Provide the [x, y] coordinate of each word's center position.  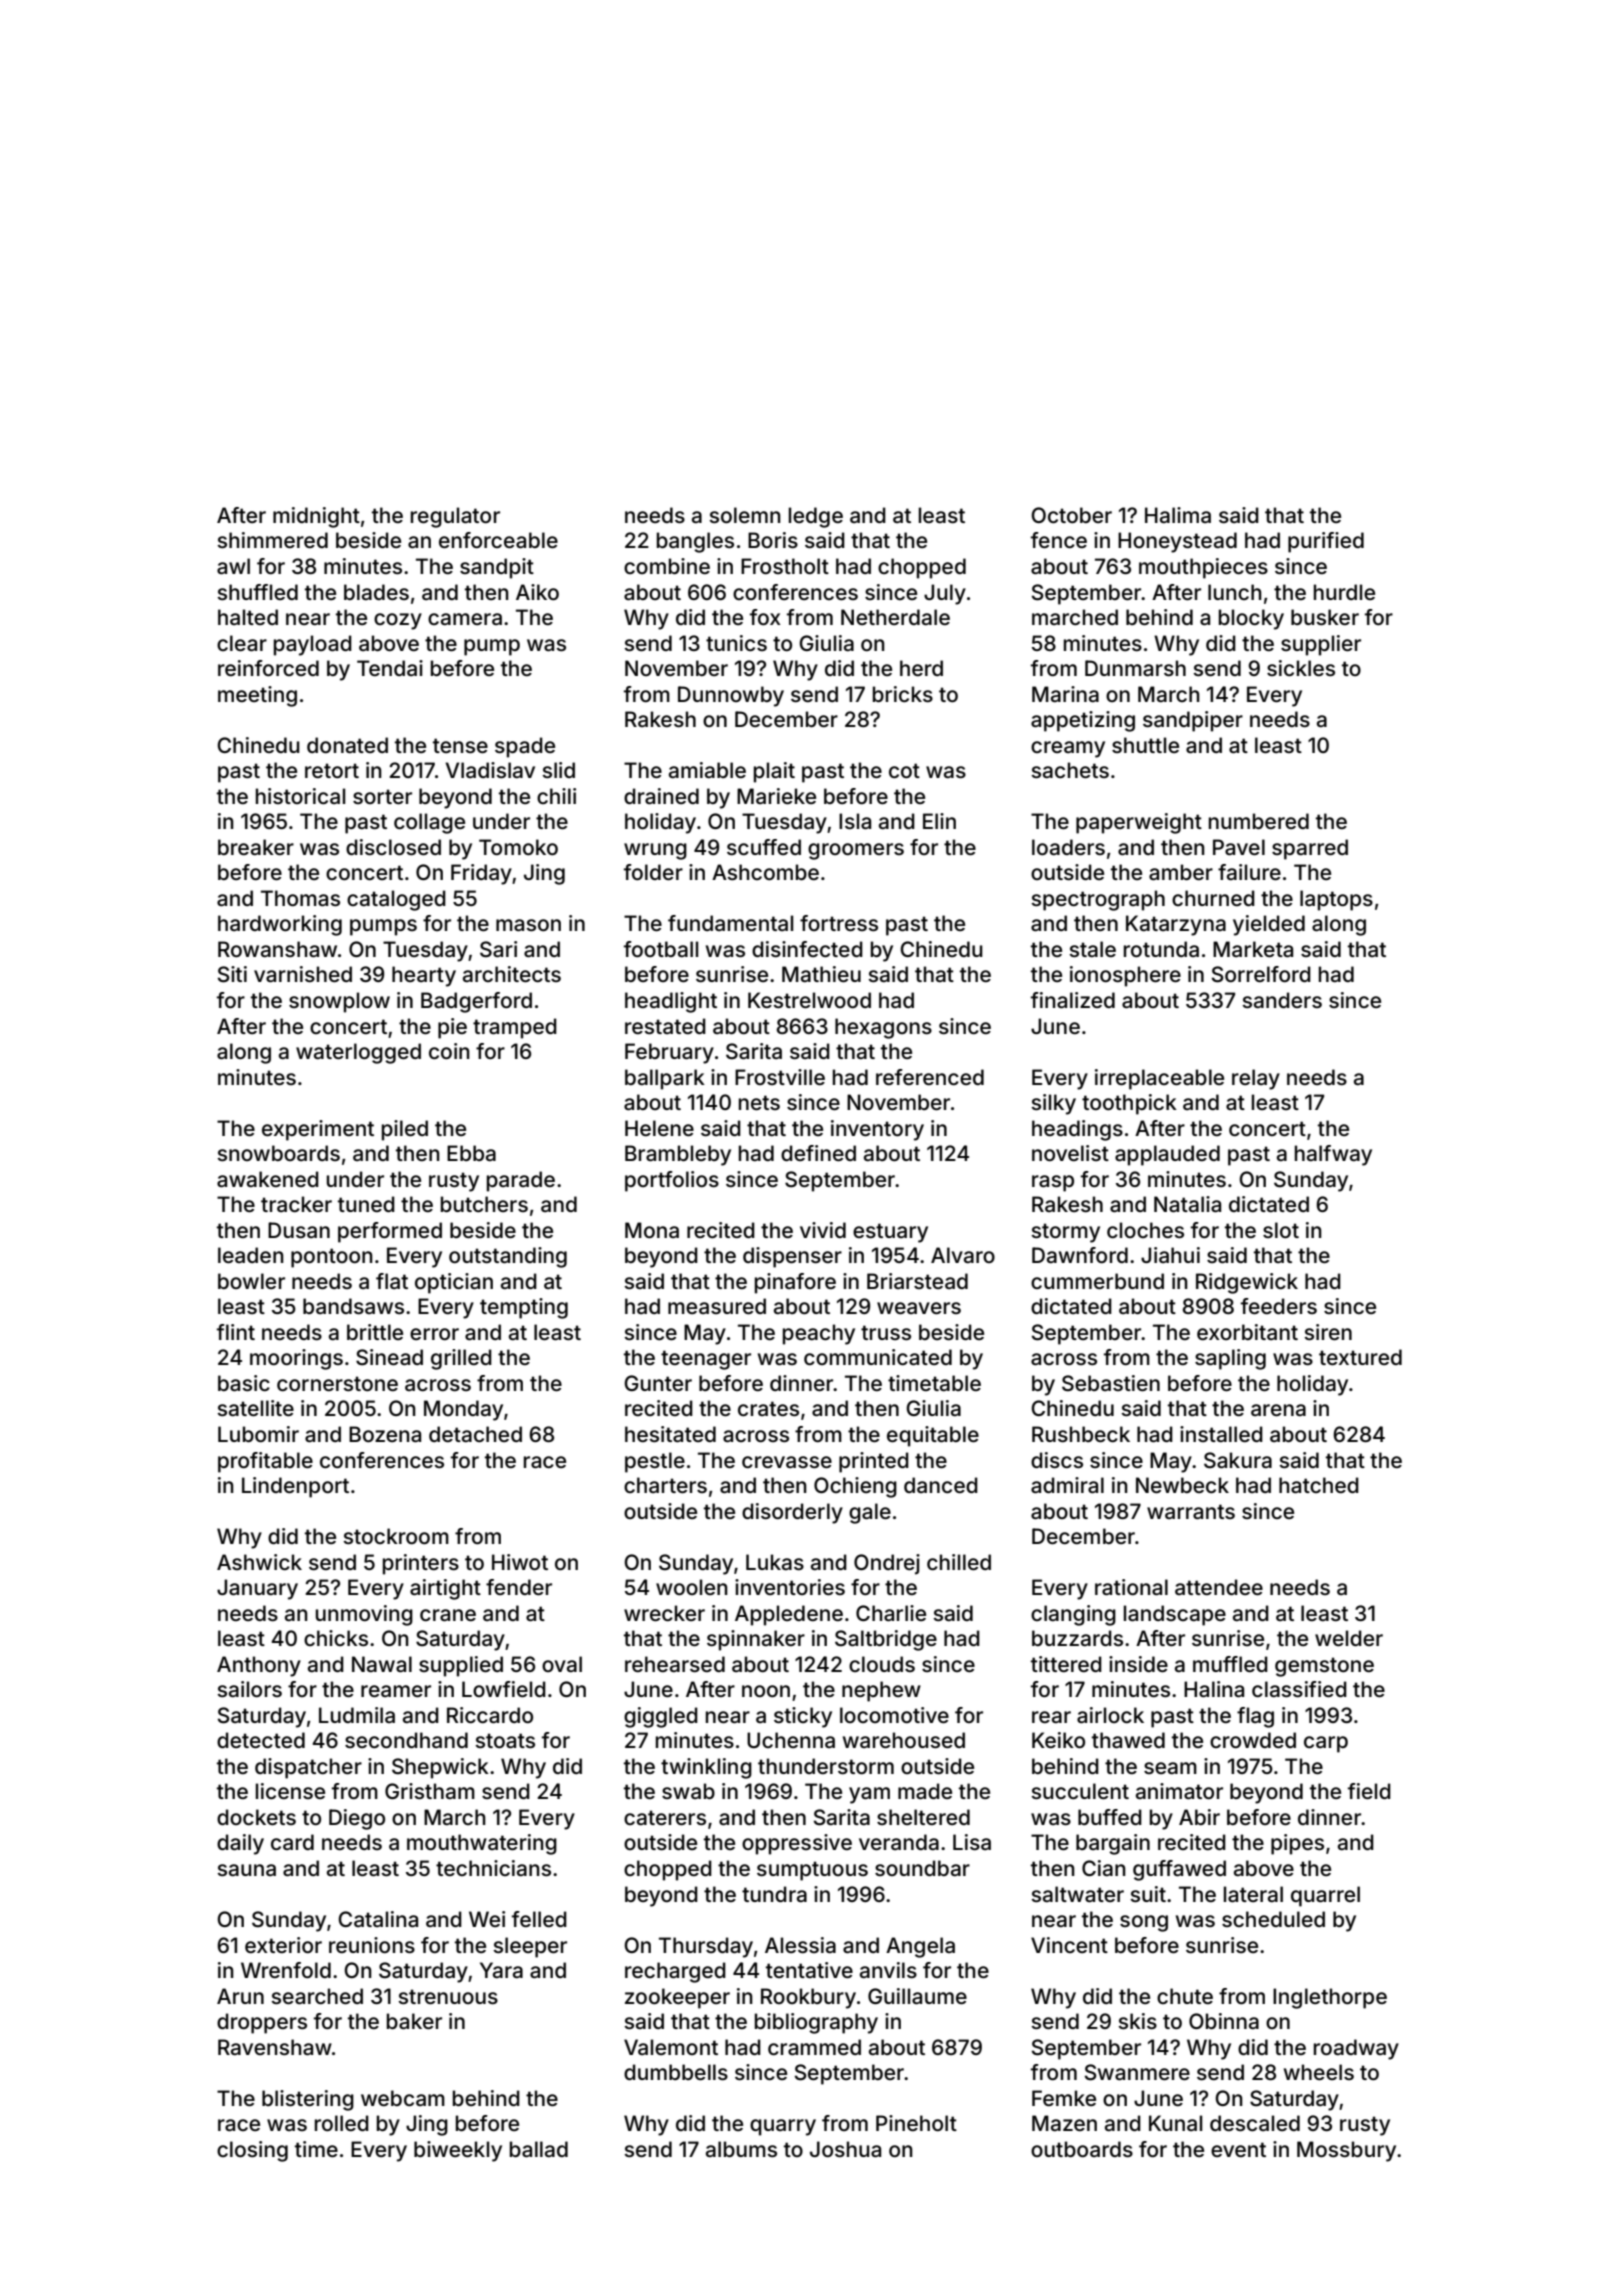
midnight [316, 517]
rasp [1053, 1183]
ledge [816, 517]
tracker [296, 1204]
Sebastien [1111, 1383]
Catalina [378, 1919]
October [1071, 515]
